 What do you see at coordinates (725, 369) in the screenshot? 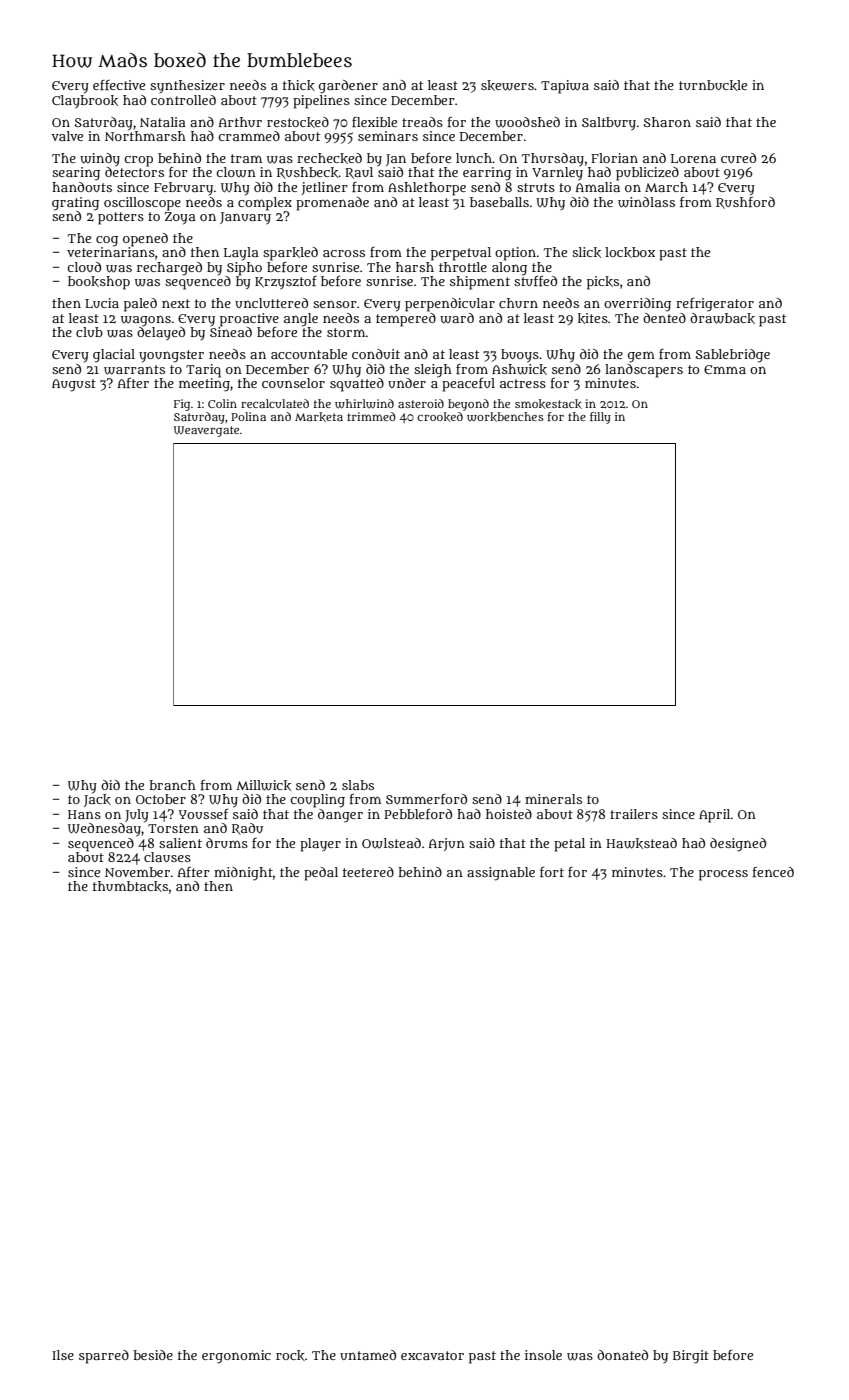
I see `Emma` at bounding box center [725, 369].
